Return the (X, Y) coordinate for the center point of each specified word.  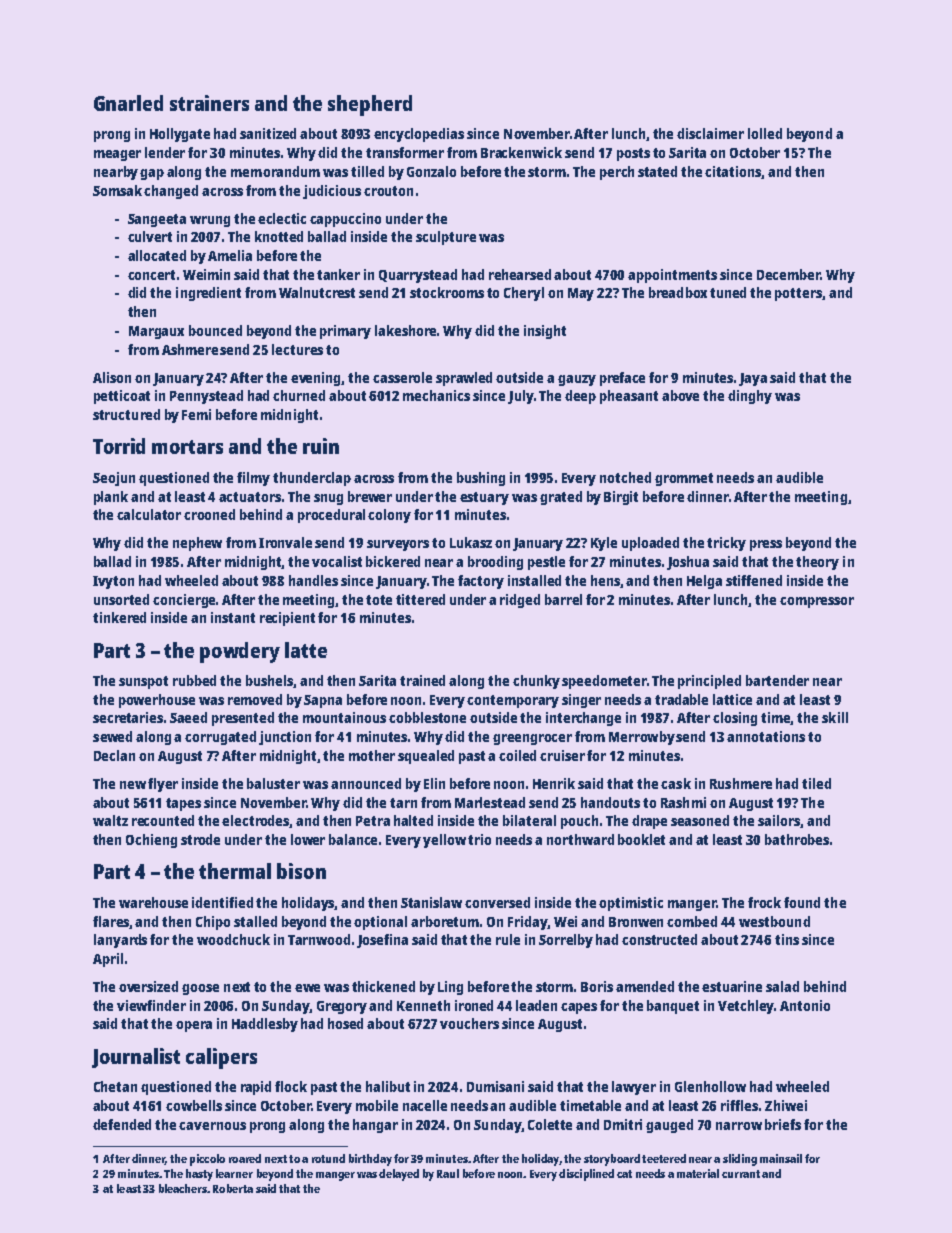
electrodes (256, 821)
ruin (321, 446)
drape (649, 822)
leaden (536, 1005)
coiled (517, 755)
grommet (684, 479)
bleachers (183, 1188)
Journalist (136, 1058)
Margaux (156, 332)
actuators (250, 497)
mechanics (436, 395)
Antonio (805, 1005)
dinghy (750, 397)
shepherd (370, 105)
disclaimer (710, 133)
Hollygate (180, 135)
